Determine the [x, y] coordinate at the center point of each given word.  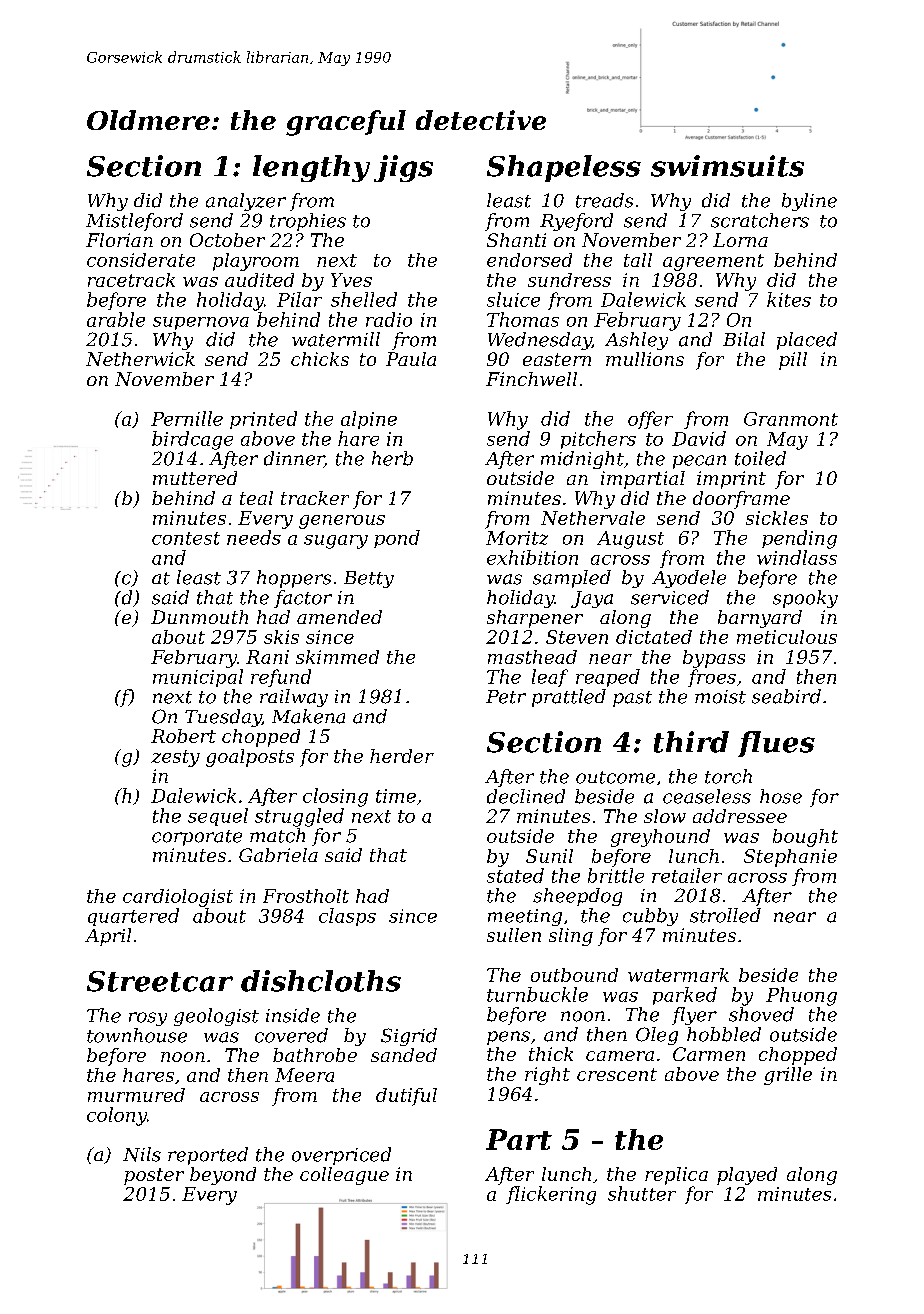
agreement [713, 262]
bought [805, 838]
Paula [411, 359]
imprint [731, 480]
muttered [195, 478]
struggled [299, 817]
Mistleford [134, 222]
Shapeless [564, 168]
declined [526, 796]
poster [154, 1176]
